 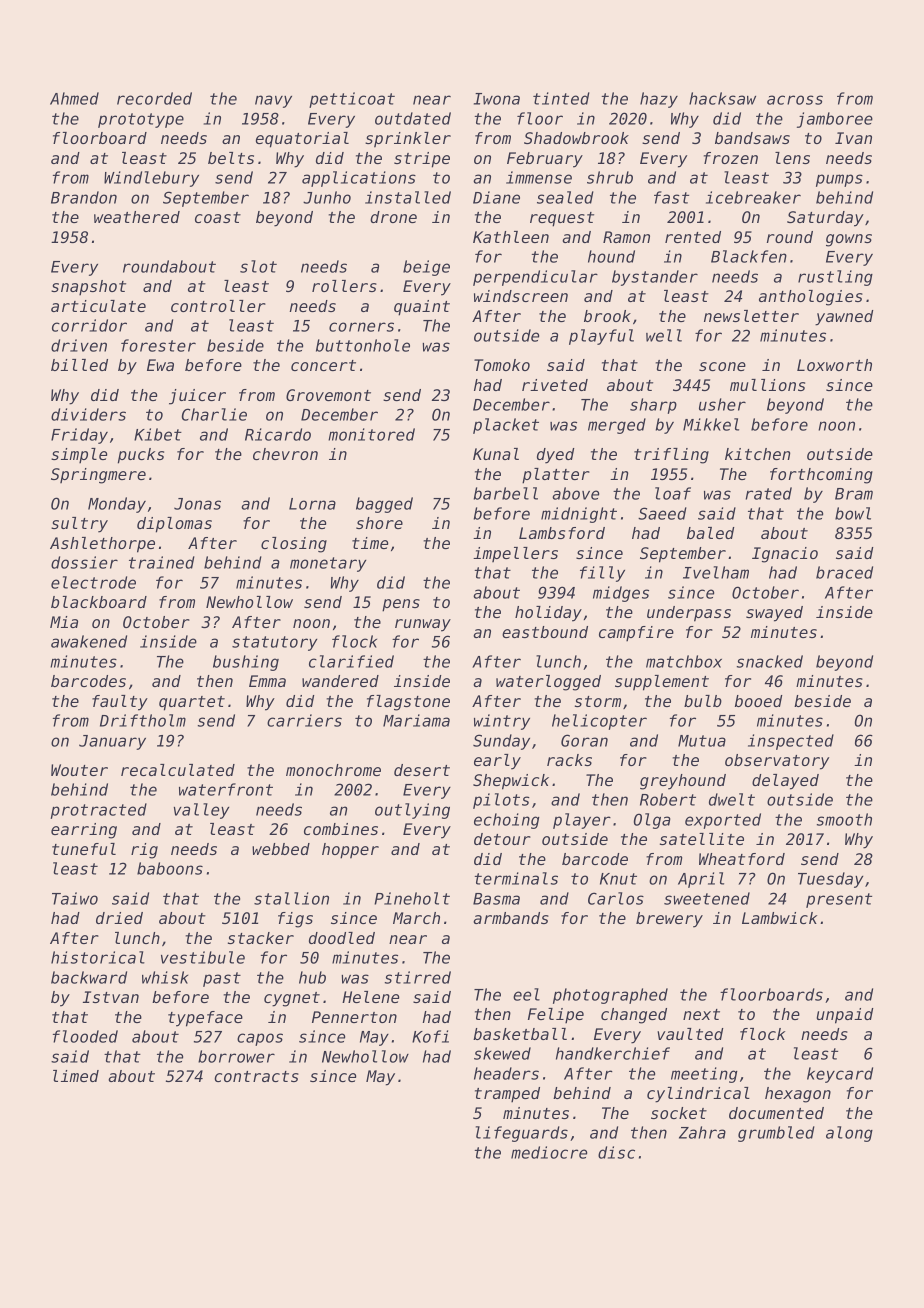 I want to click on articulate, so click(x=98, y=306).
